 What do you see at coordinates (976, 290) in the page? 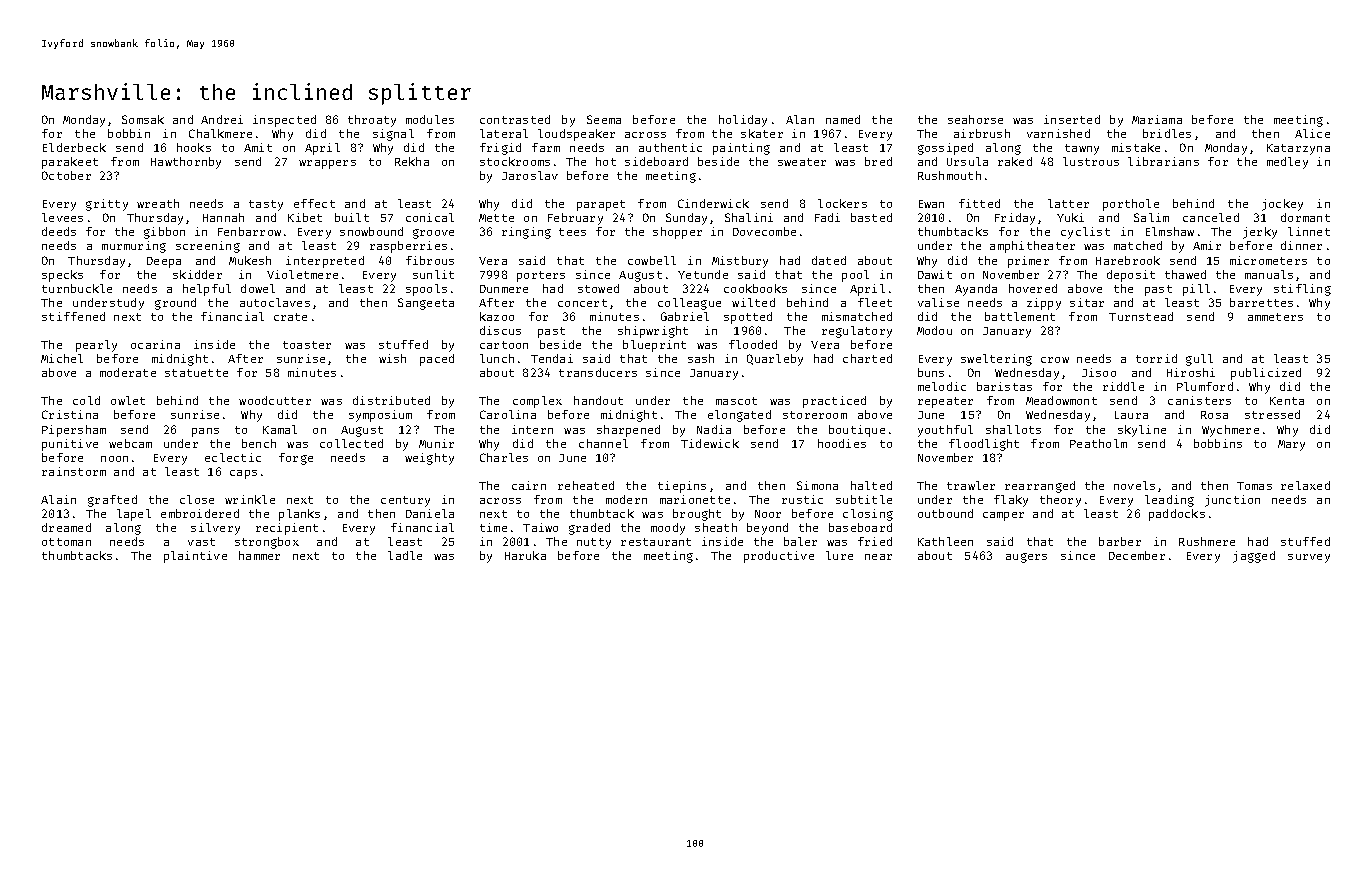
I see `Ayanda` at bounding box center [976, 290].
